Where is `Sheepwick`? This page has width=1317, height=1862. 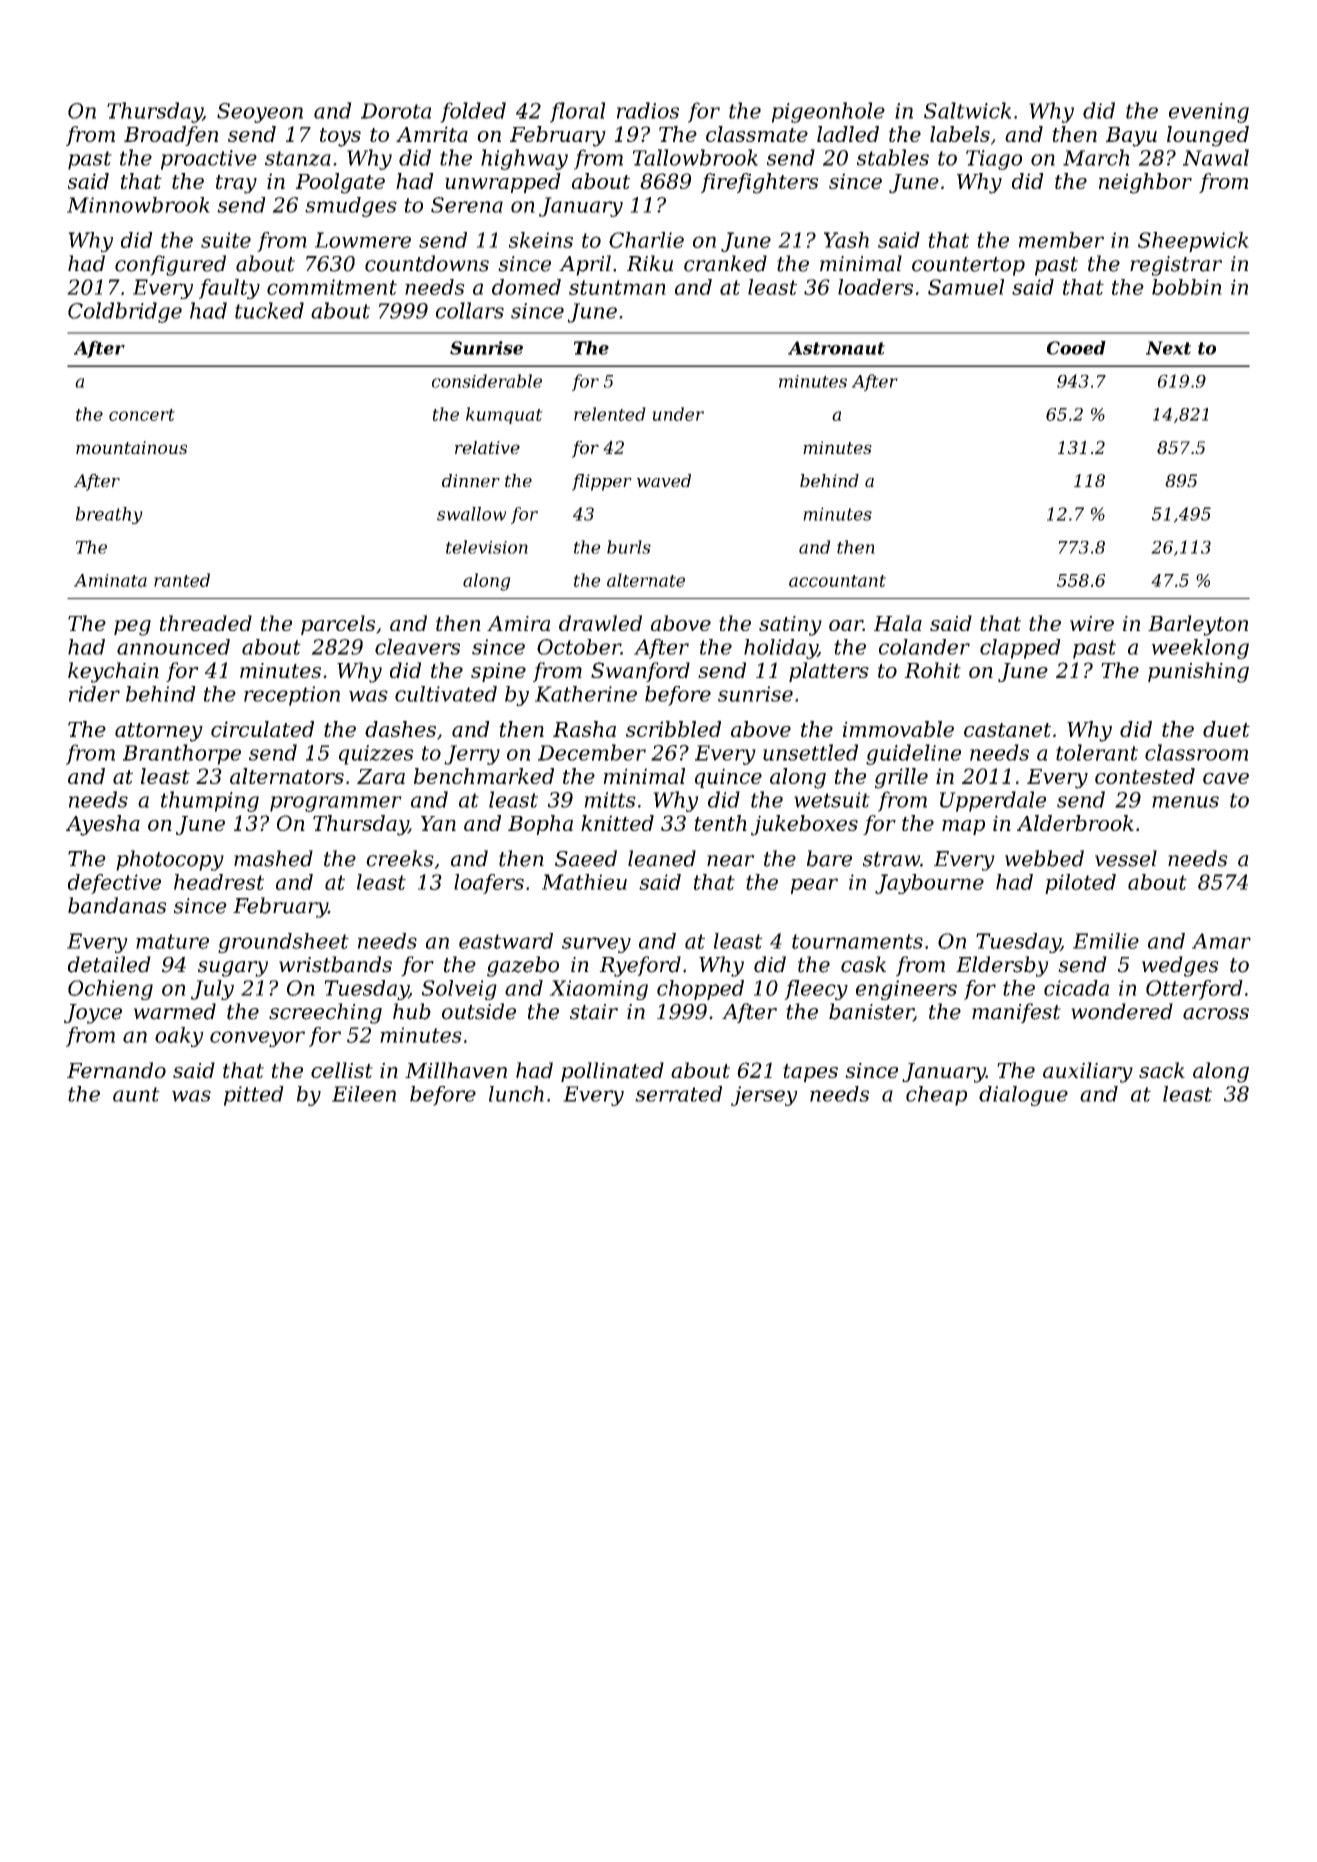
Sheepwick is located at coordinates (1193, 242).
